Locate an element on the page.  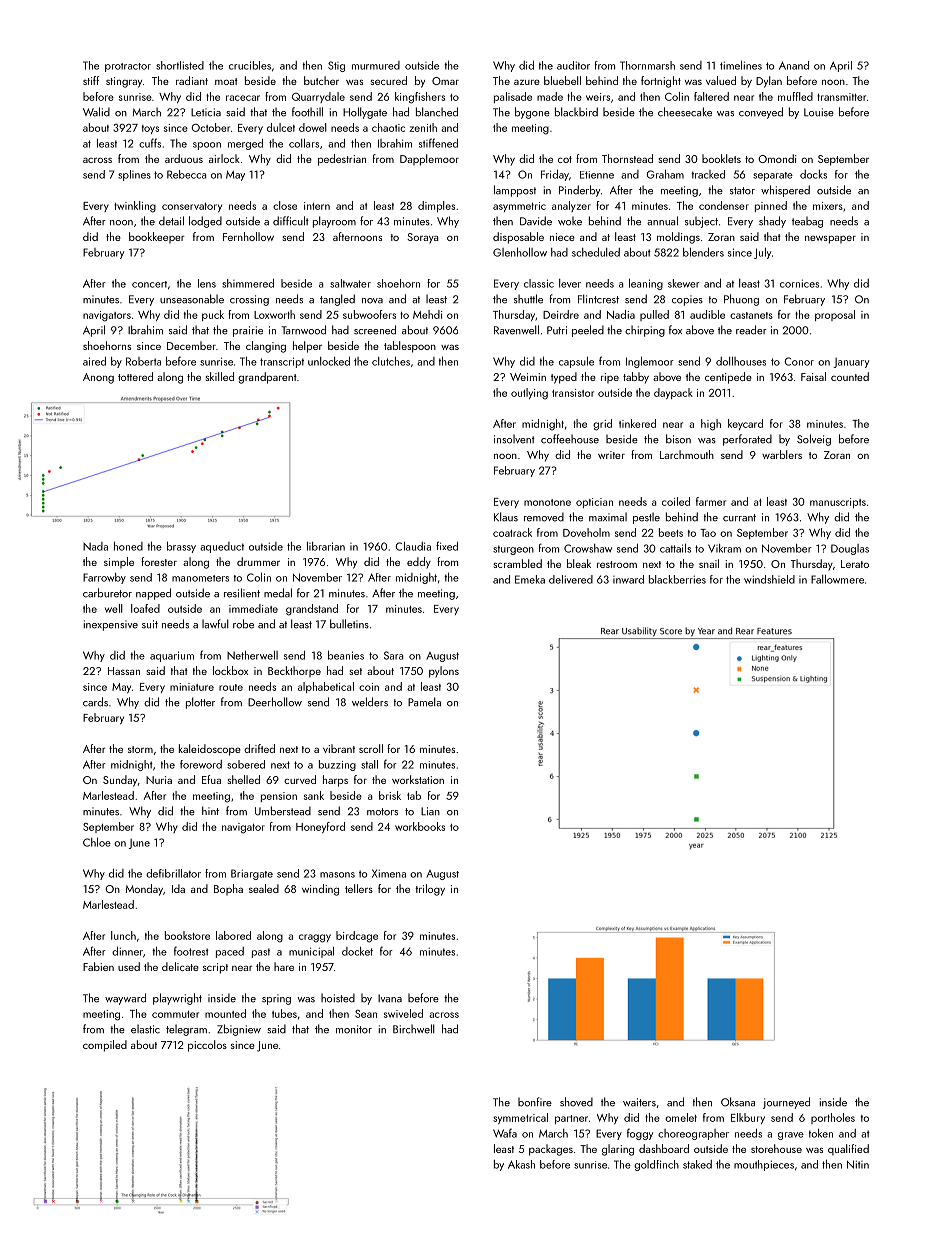
compiled is located at coordinates (105, 1046).
